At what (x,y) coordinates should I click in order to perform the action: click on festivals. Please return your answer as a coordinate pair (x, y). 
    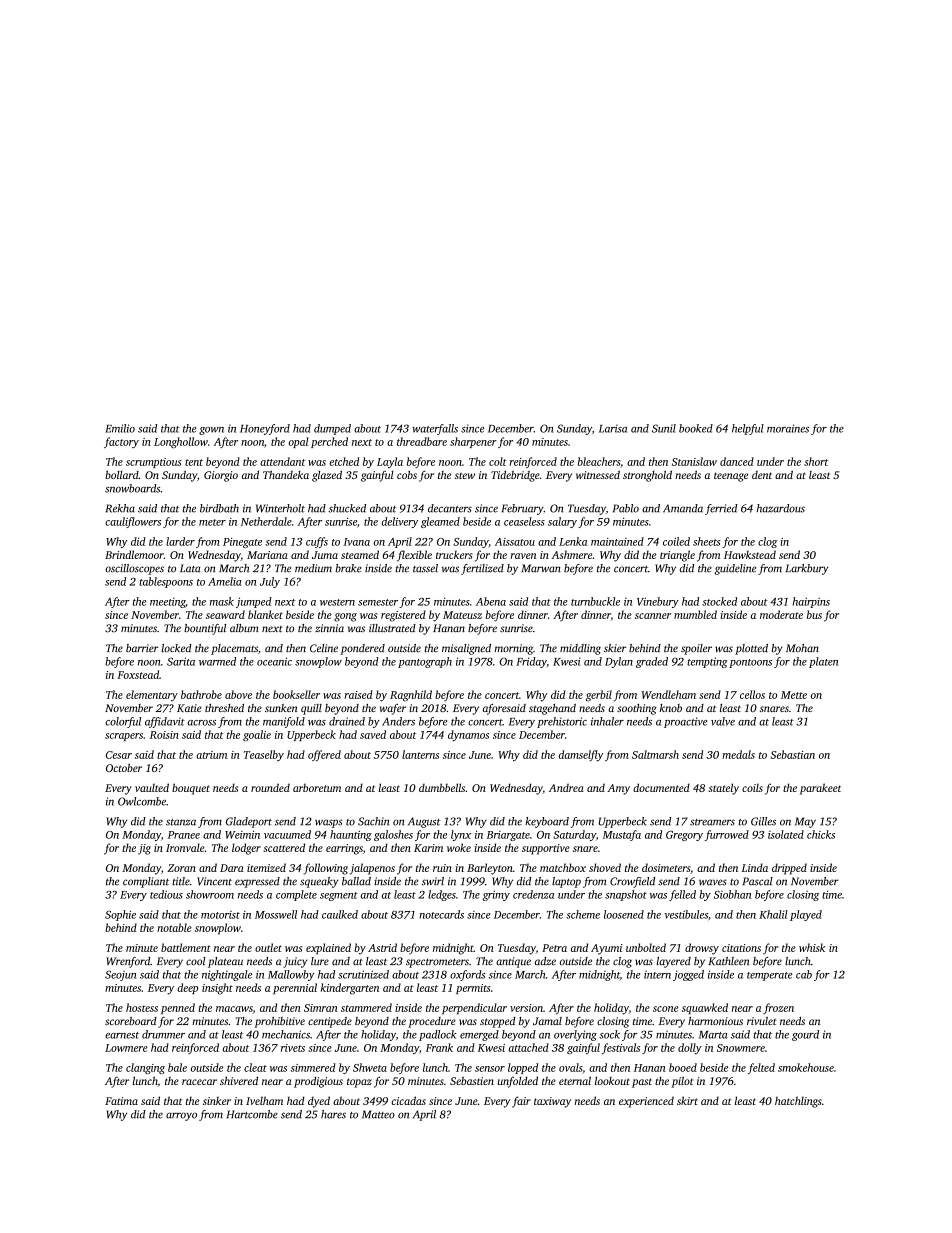
    Looking at the image, I should click on (621, 1048).
